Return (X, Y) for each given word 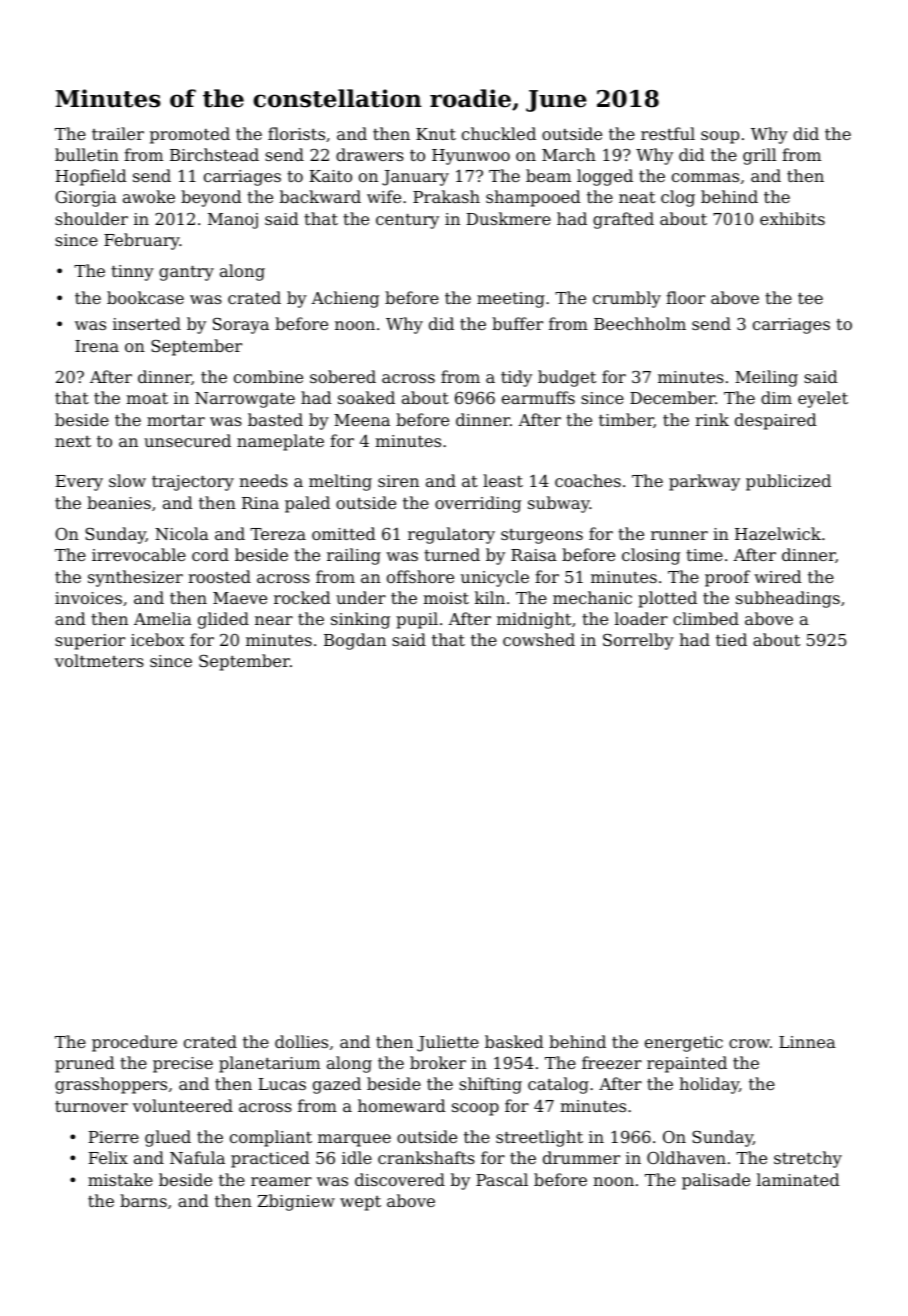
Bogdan (355, 641)
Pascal (502, 1179)
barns (143, 1200)
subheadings (788, 599)
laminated (798, 1179)
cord (210, 554)
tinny (132, 273)
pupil (417, 620)
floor (685, 297)
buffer (517, 323)
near (274, 620)
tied (731, 639)
